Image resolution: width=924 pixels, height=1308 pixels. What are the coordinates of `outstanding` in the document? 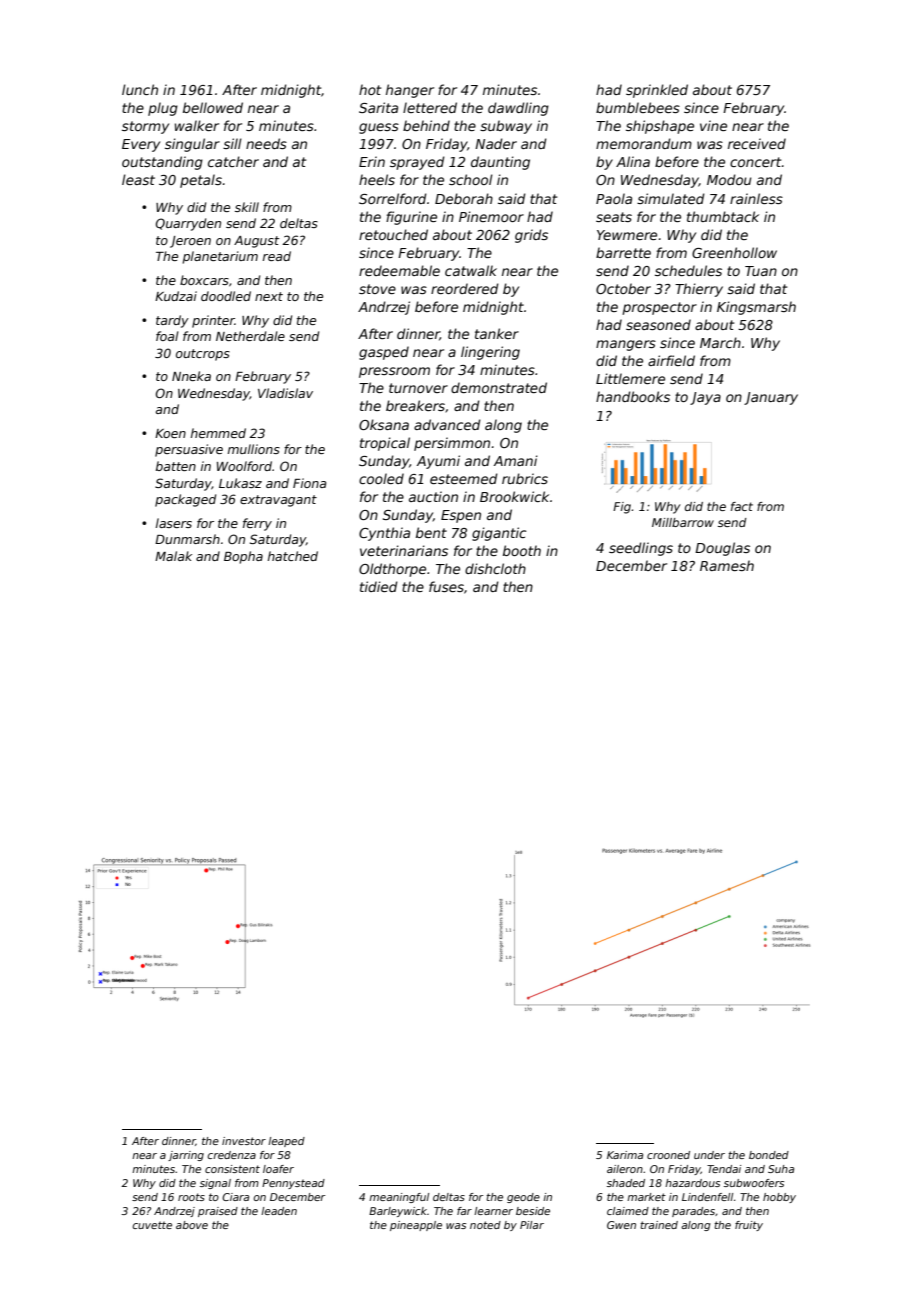 It's located at (162, 163).
